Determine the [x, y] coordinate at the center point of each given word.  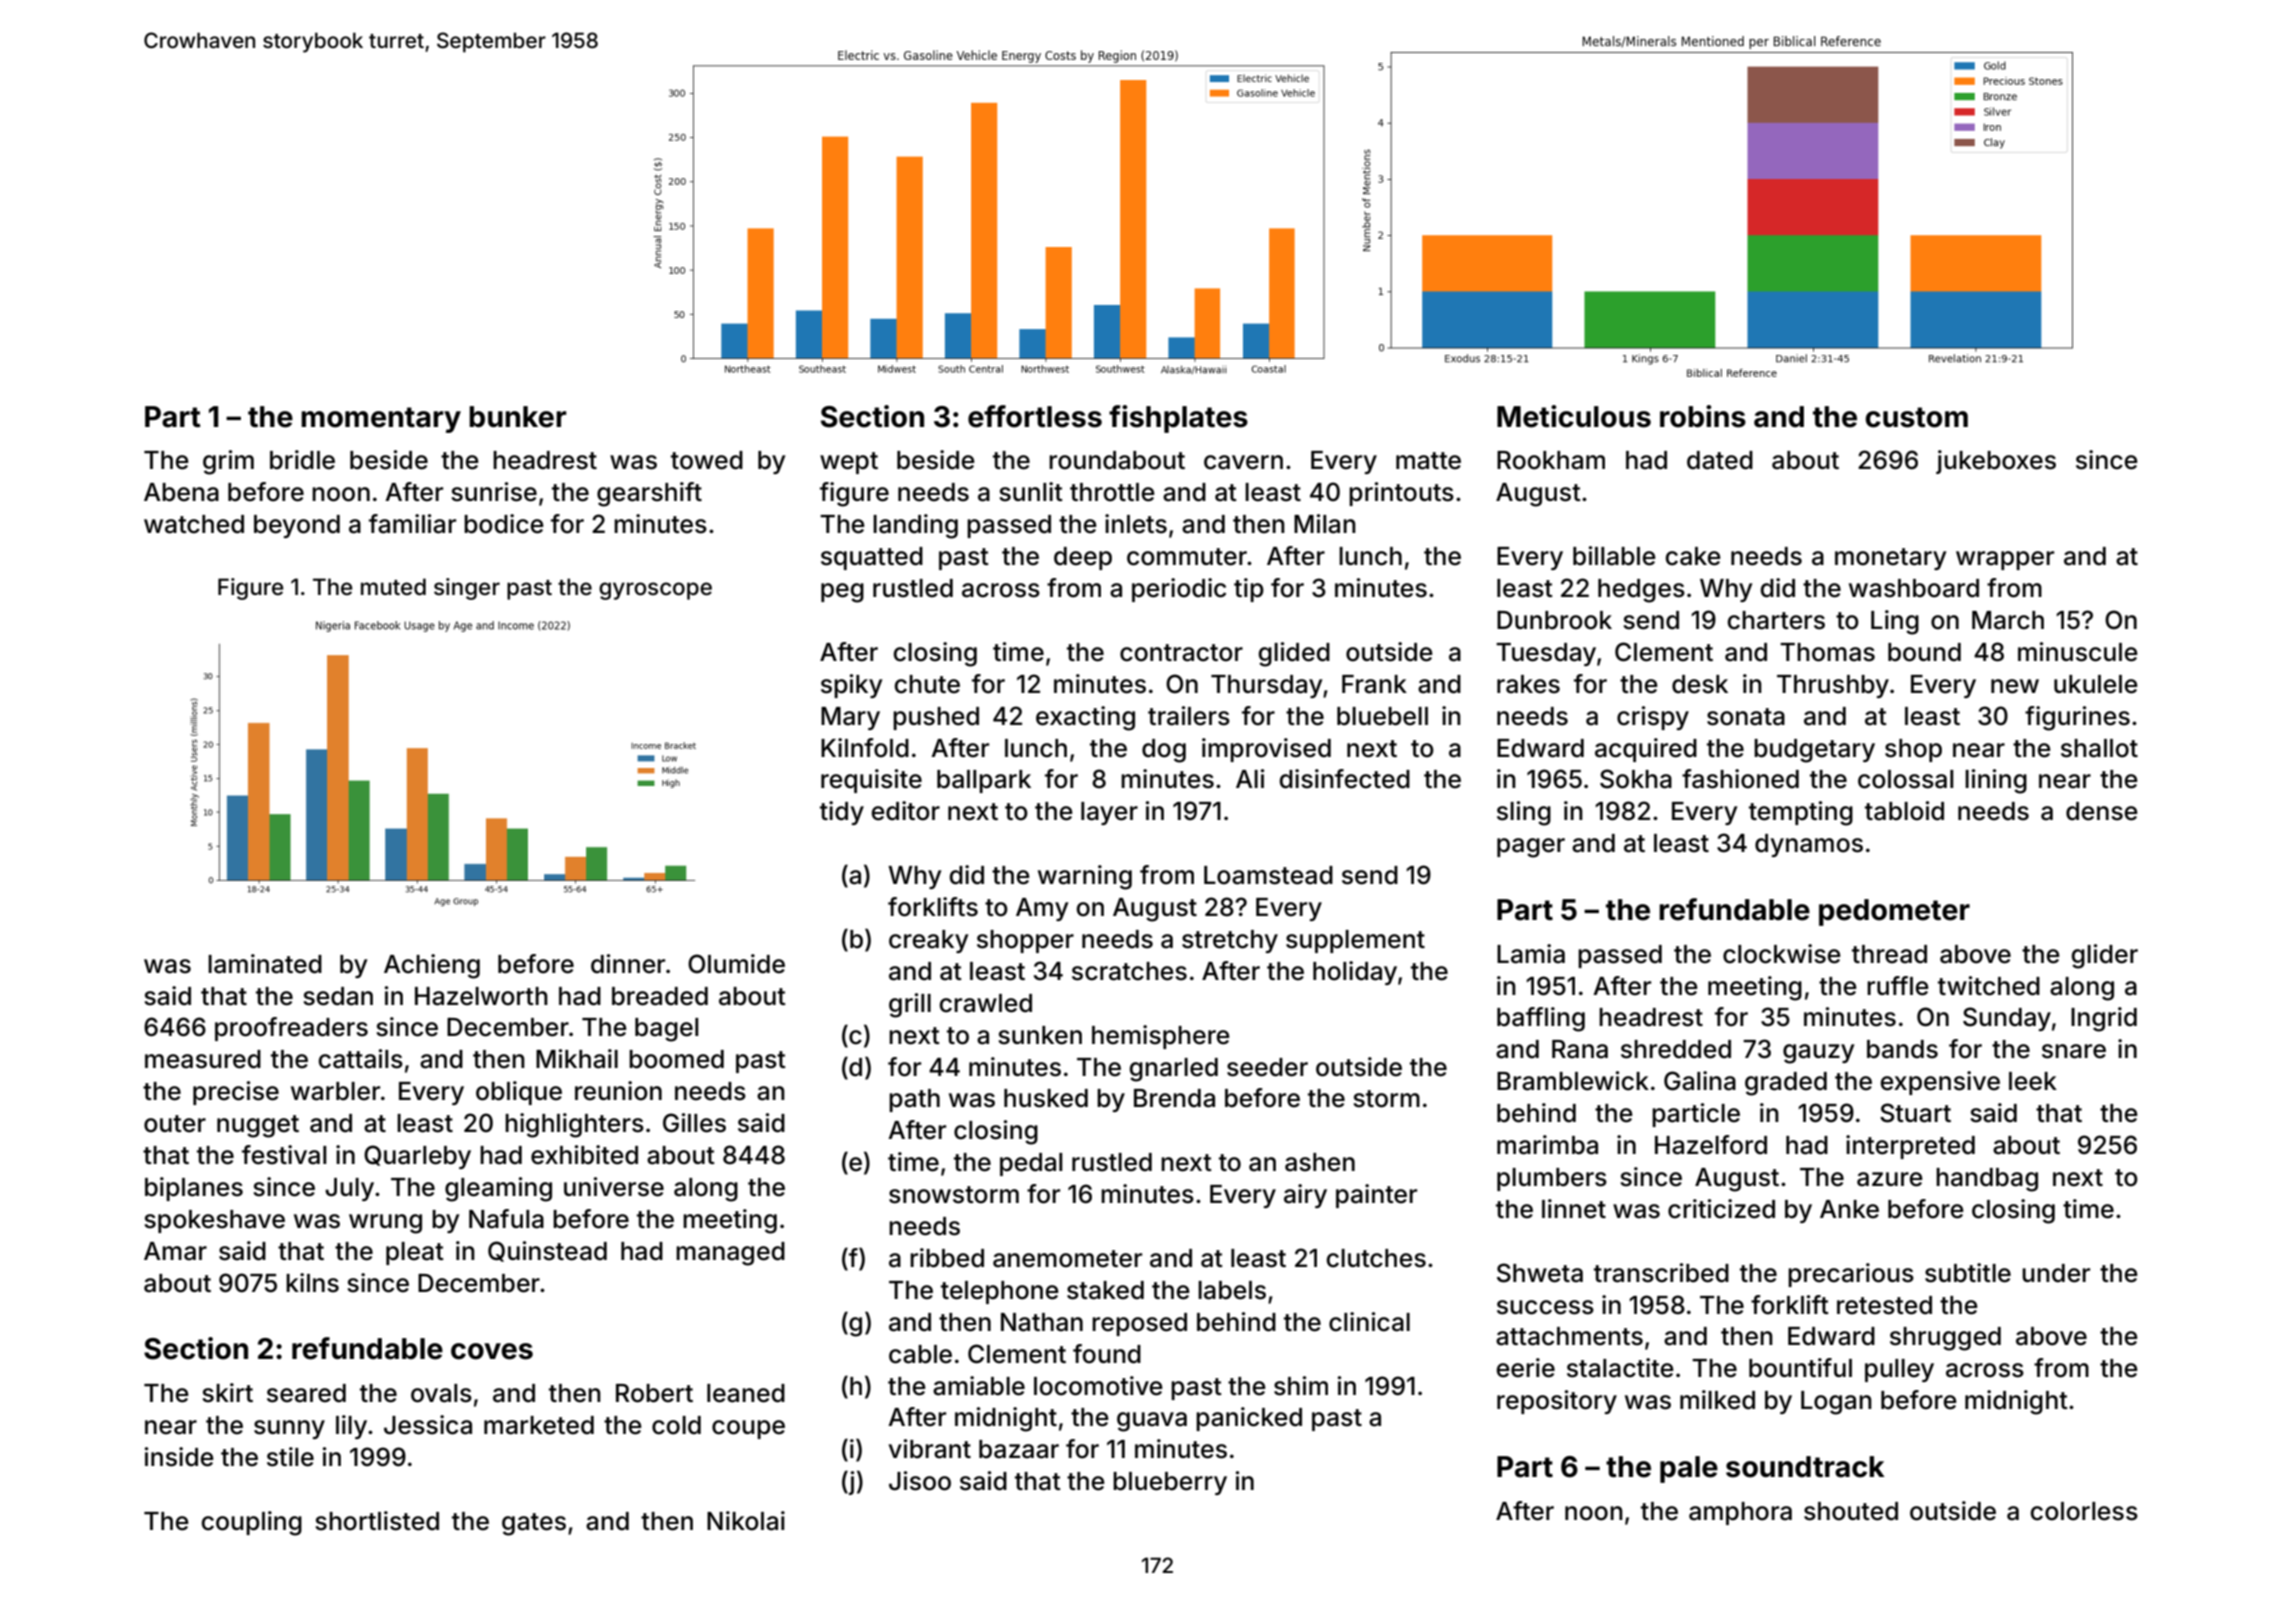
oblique [519, 1093]
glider [2105, 956]
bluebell [1382, 716]
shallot [2099, 748]
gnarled [1174, 1070]
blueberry [1170, 1483]
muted [393, 586]
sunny [289, 1429]
